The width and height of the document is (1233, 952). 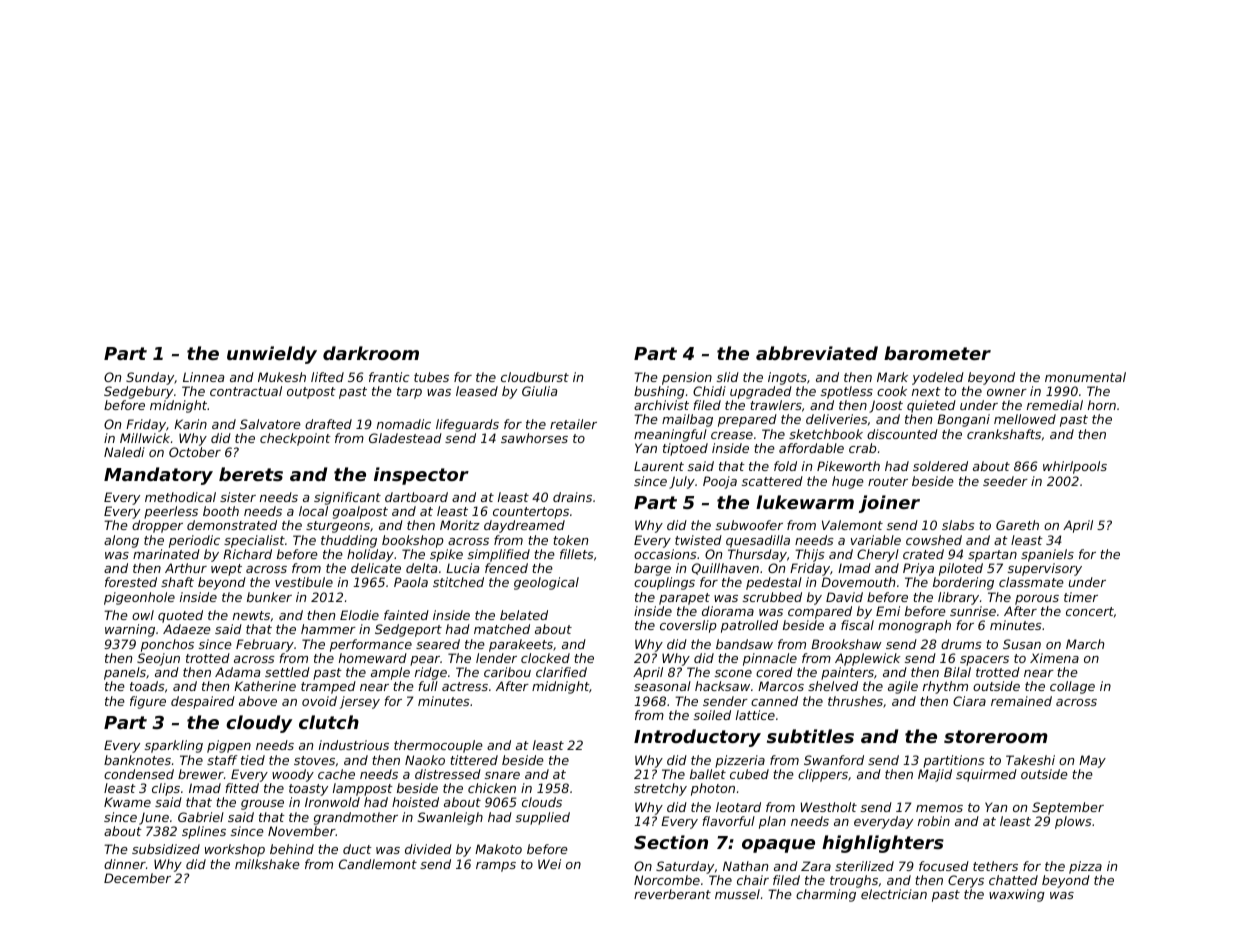 I want to click on Takeshi, so click(x=1030, y=760).
